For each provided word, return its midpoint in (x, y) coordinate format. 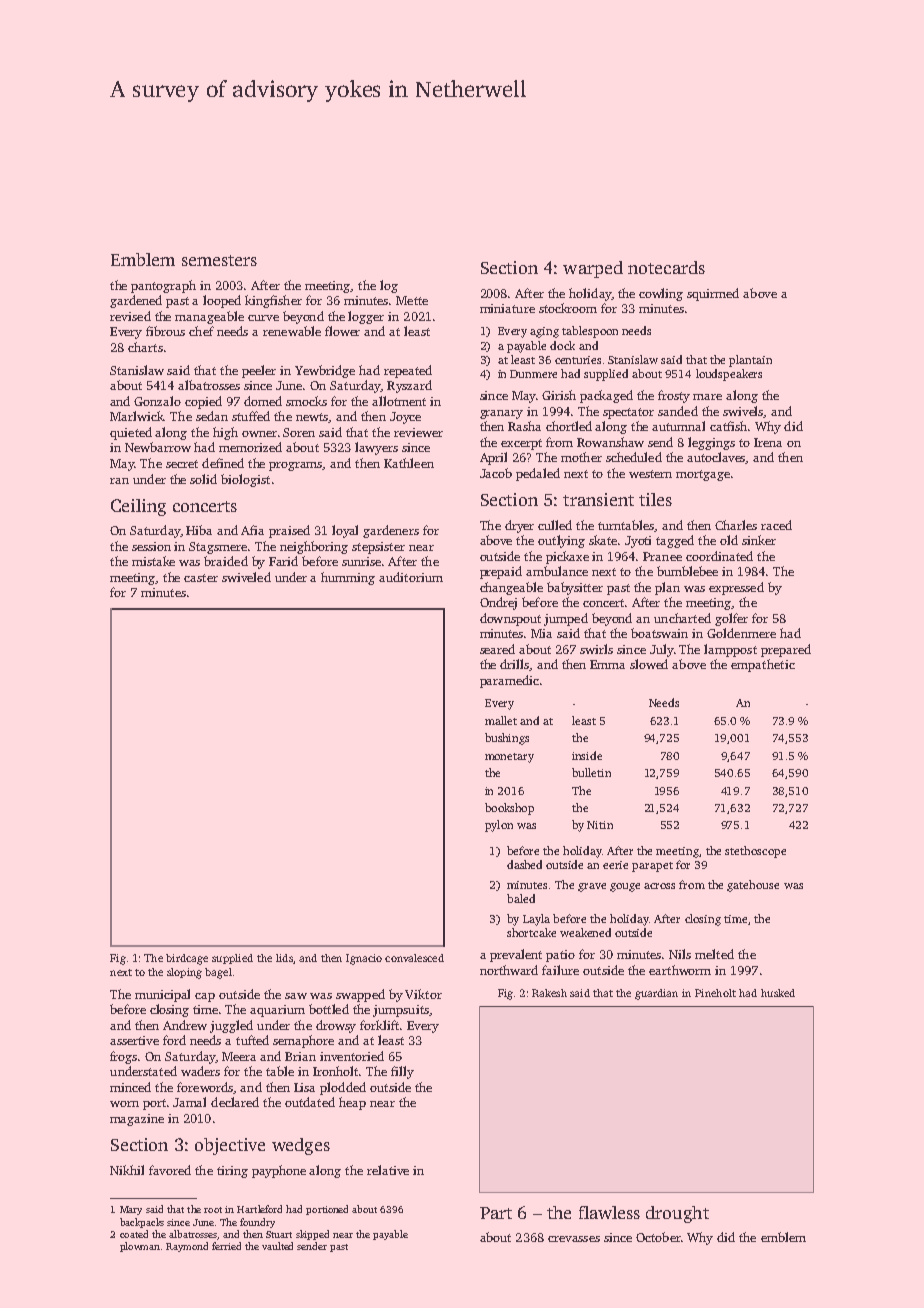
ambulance (557, 571)
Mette (412, 300)
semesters (219, 260)
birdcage (187, 959)
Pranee (662, 556)
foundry (257, 1223)
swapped (360, 995)
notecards (666, 267)
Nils (680, 954)
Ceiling (138, 507)
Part (496, 1213)
